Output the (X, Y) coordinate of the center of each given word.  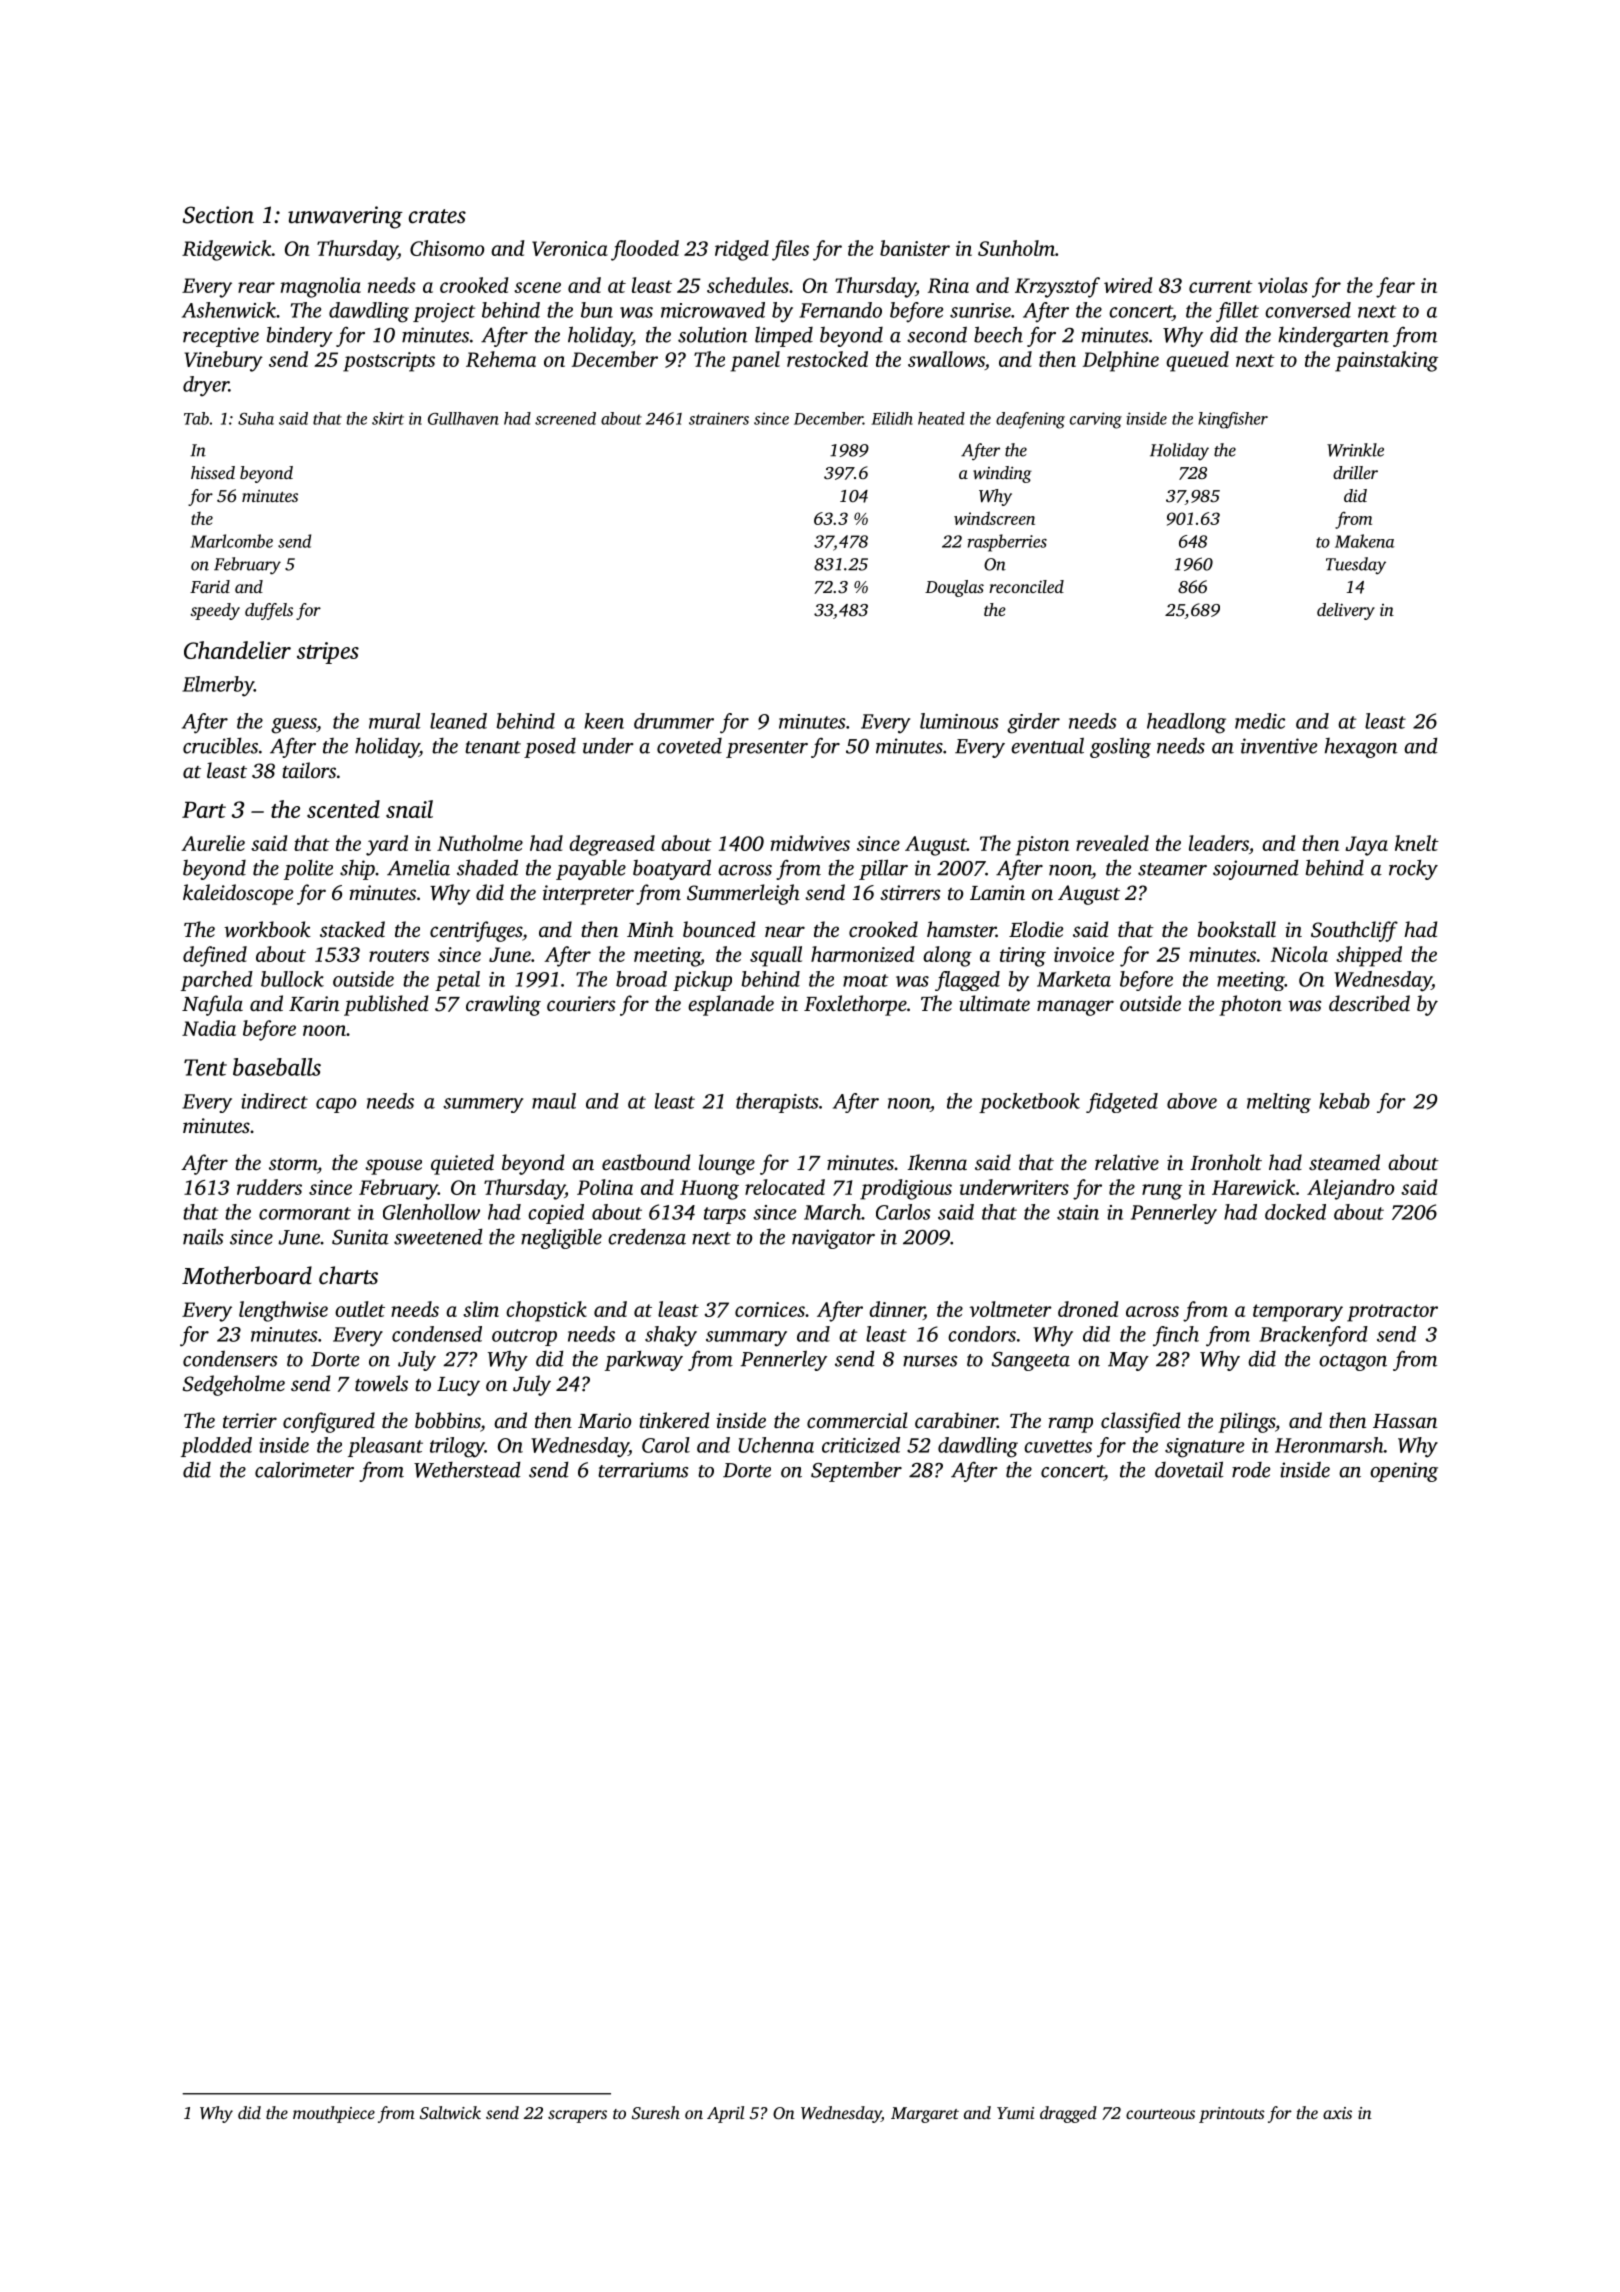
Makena (1364, 541)
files (790, 250)
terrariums (643, 1470)
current (1221, 286)
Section (218, 215)
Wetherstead (467, 1469)
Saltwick (450, 2112)
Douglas (954, 588)
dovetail (1189, 1469)
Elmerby (218, 686)
